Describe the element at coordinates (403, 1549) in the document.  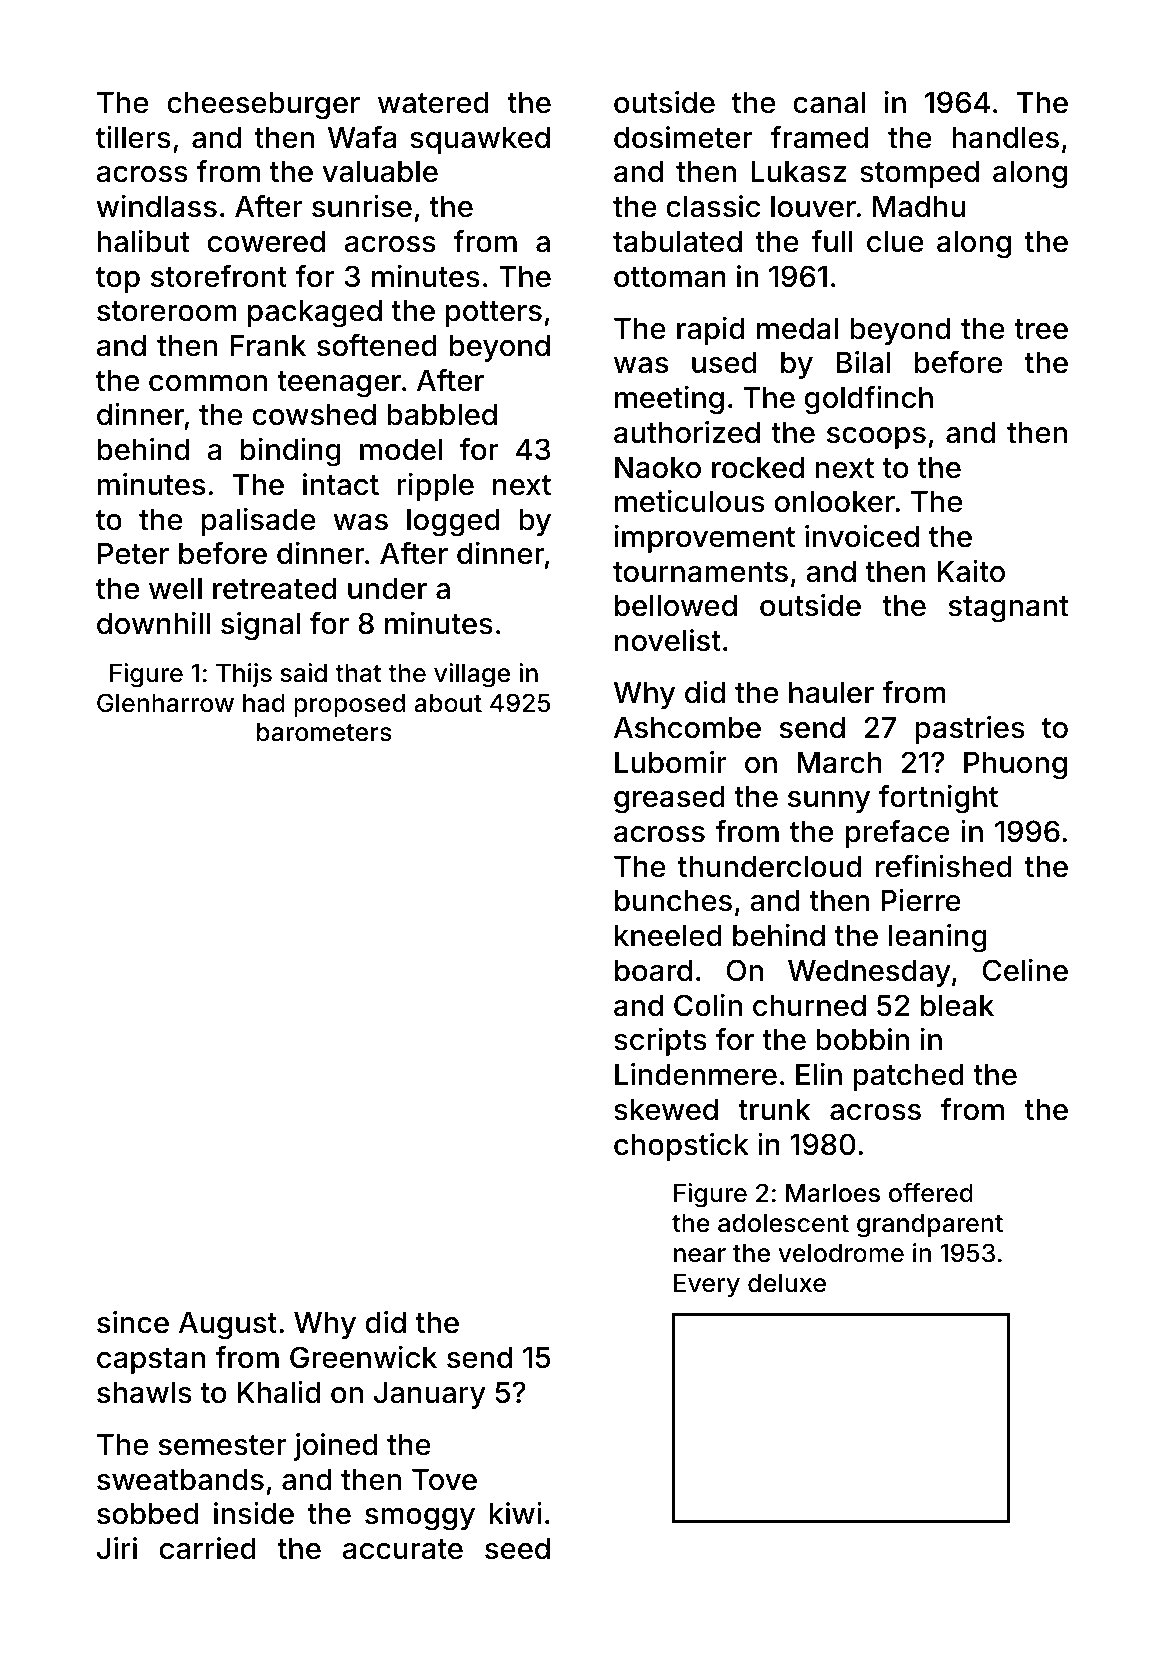
I see `accurate` at that location.
